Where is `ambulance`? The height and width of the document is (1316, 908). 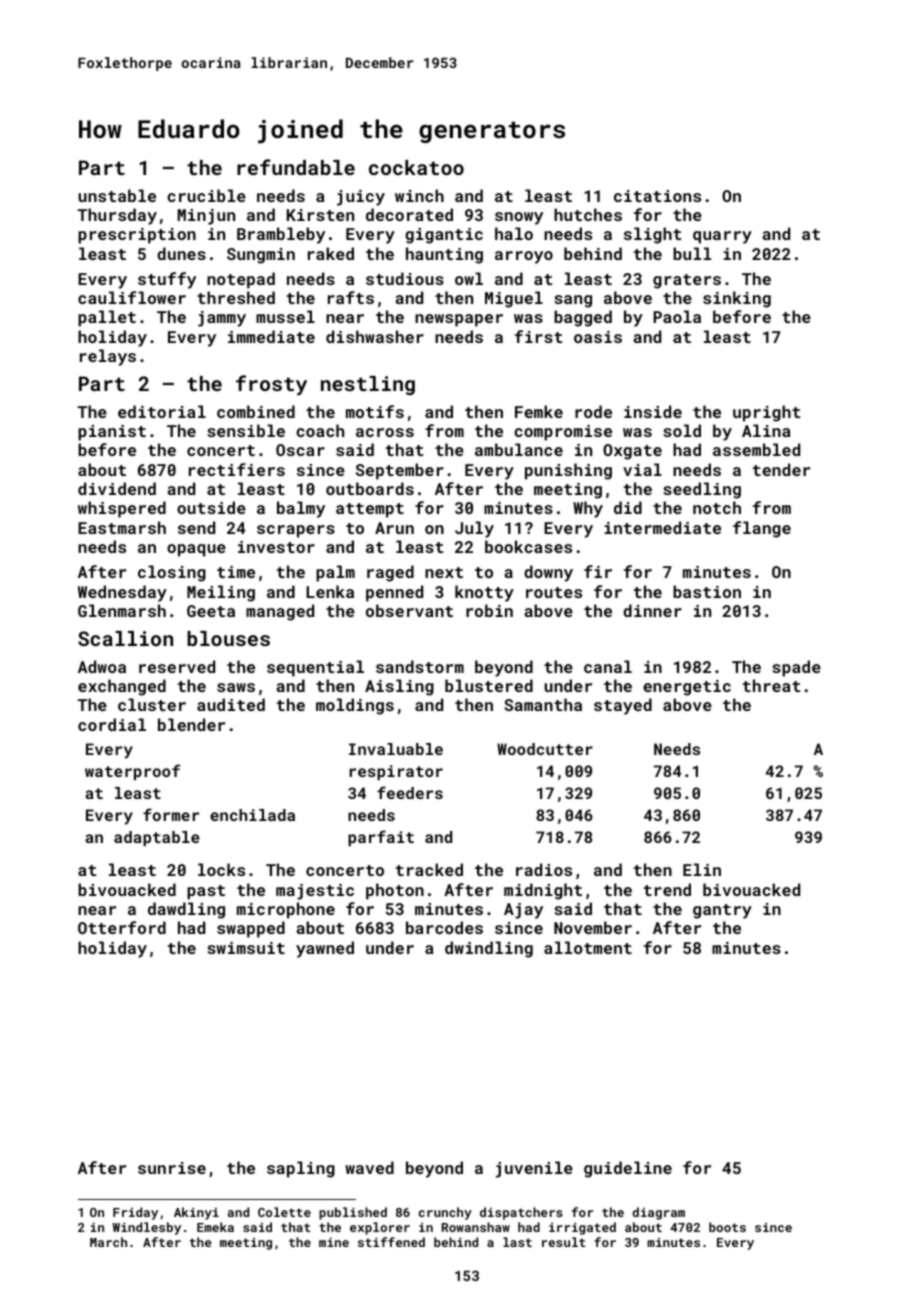 ambulance is located at coordinates (519, 449).
